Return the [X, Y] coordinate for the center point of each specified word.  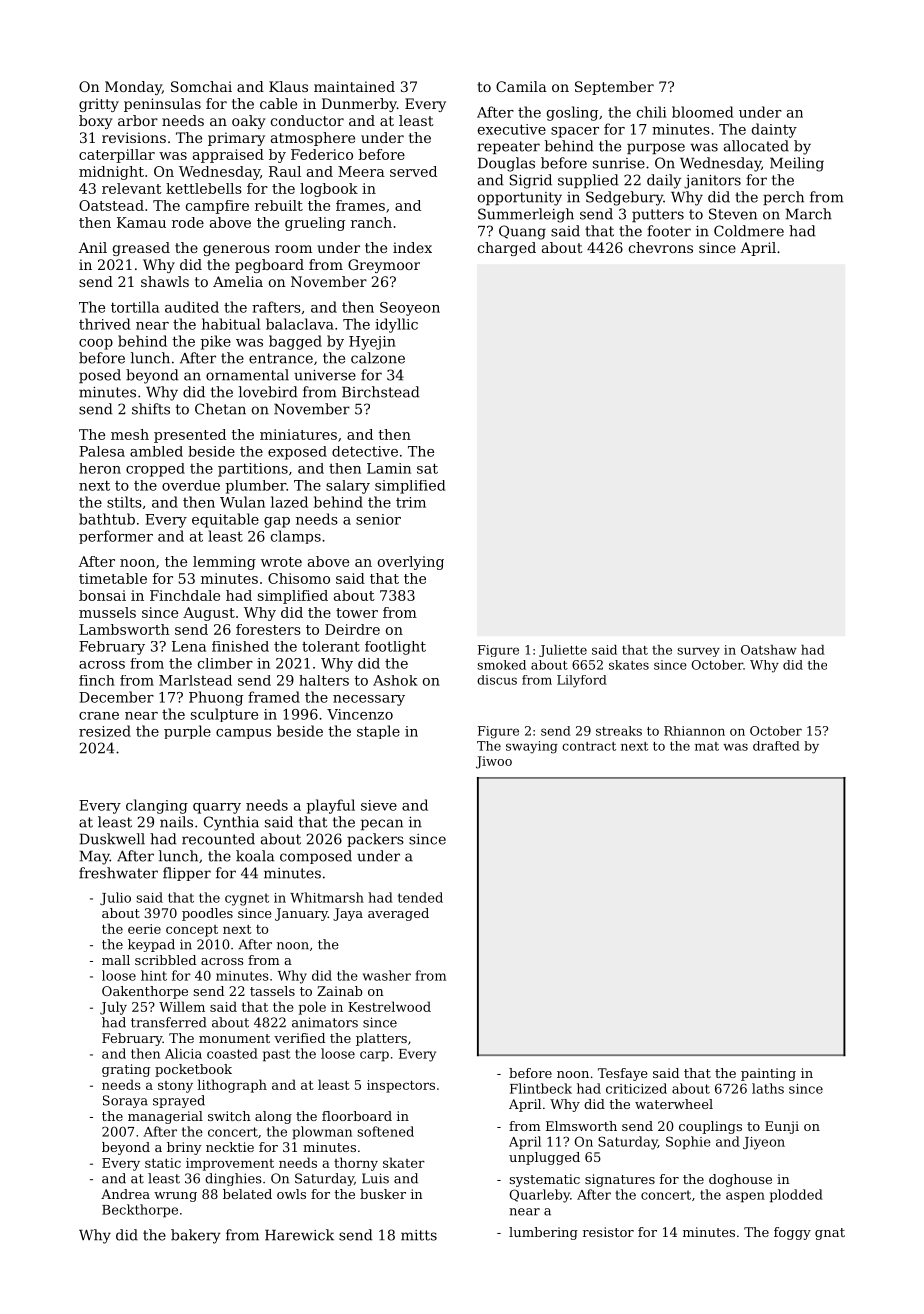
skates [629, 665]
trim [411, 502]
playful [330, 806]
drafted [776, 746]
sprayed [179, 1101]
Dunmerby [359, 105]
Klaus [288, 86]
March [808, 214]
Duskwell [112, 839]
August [209, 614]
